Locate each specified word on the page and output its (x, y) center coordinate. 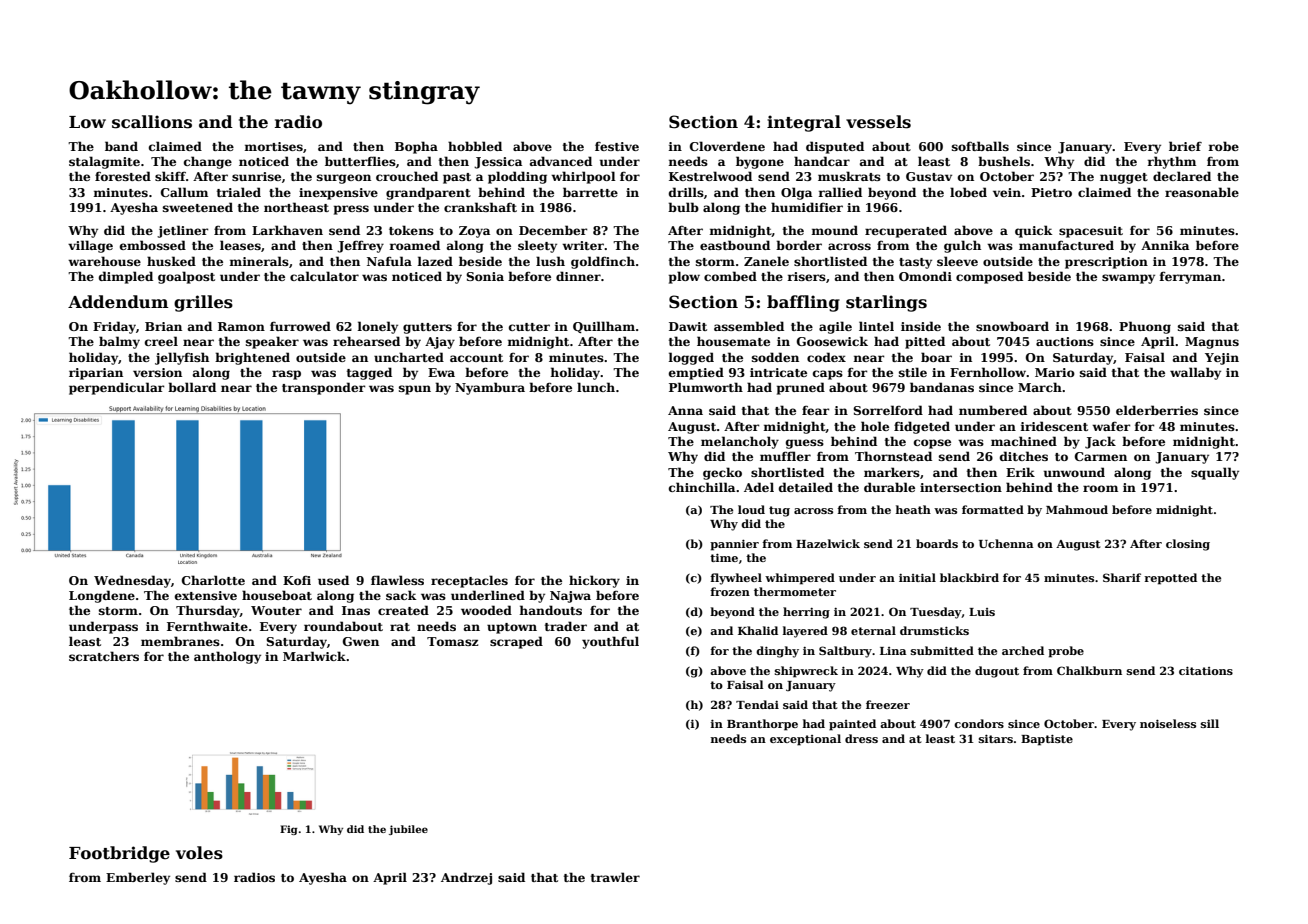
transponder (324, 388)
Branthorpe (762, 725)
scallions (152, 122)
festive (617, 146)
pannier (734, 545)
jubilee (408, 830)
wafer (1111, 426)
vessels (878, 122)
